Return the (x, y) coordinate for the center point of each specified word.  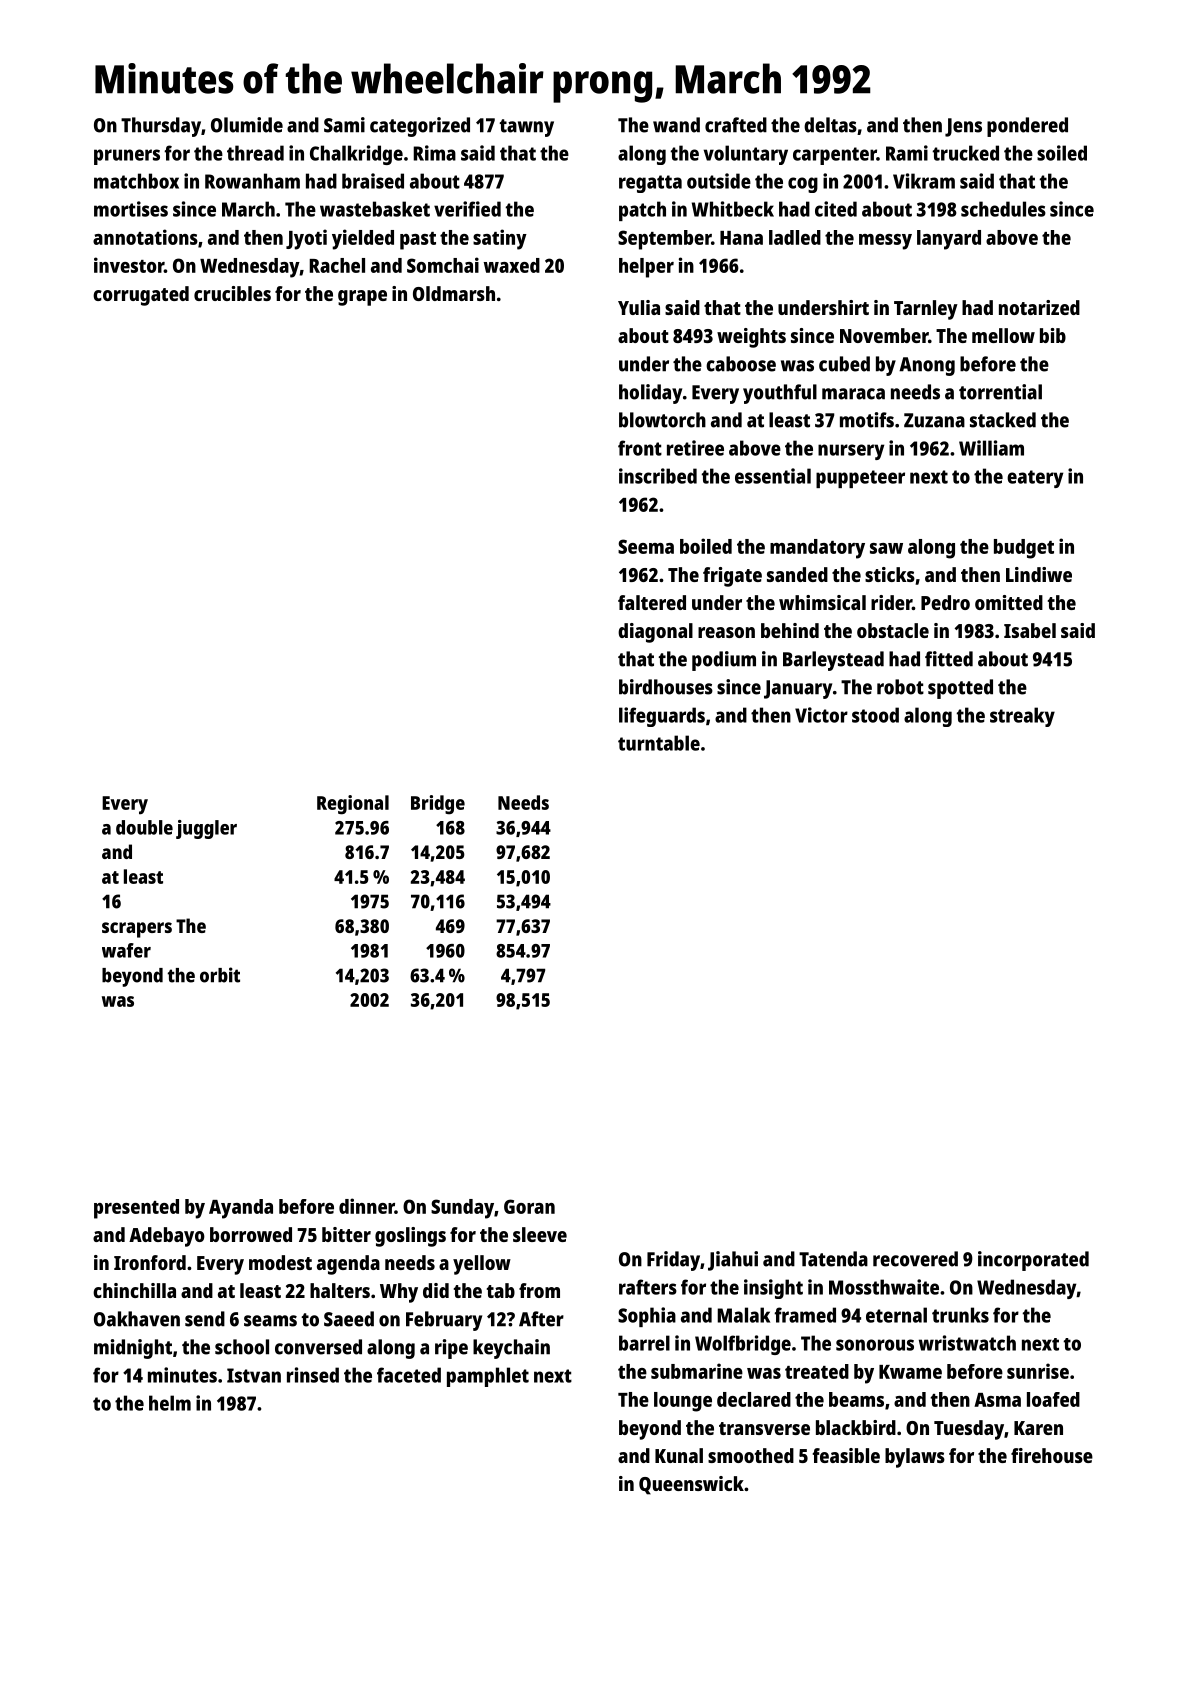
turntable (659, 743)
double (144, 827)
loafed (1053, 1399)
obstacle (893, 630)
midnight (133, 1349)
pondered (1027, 127)
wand (676, 125)
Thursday (161, 127)
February (444, 1321)
